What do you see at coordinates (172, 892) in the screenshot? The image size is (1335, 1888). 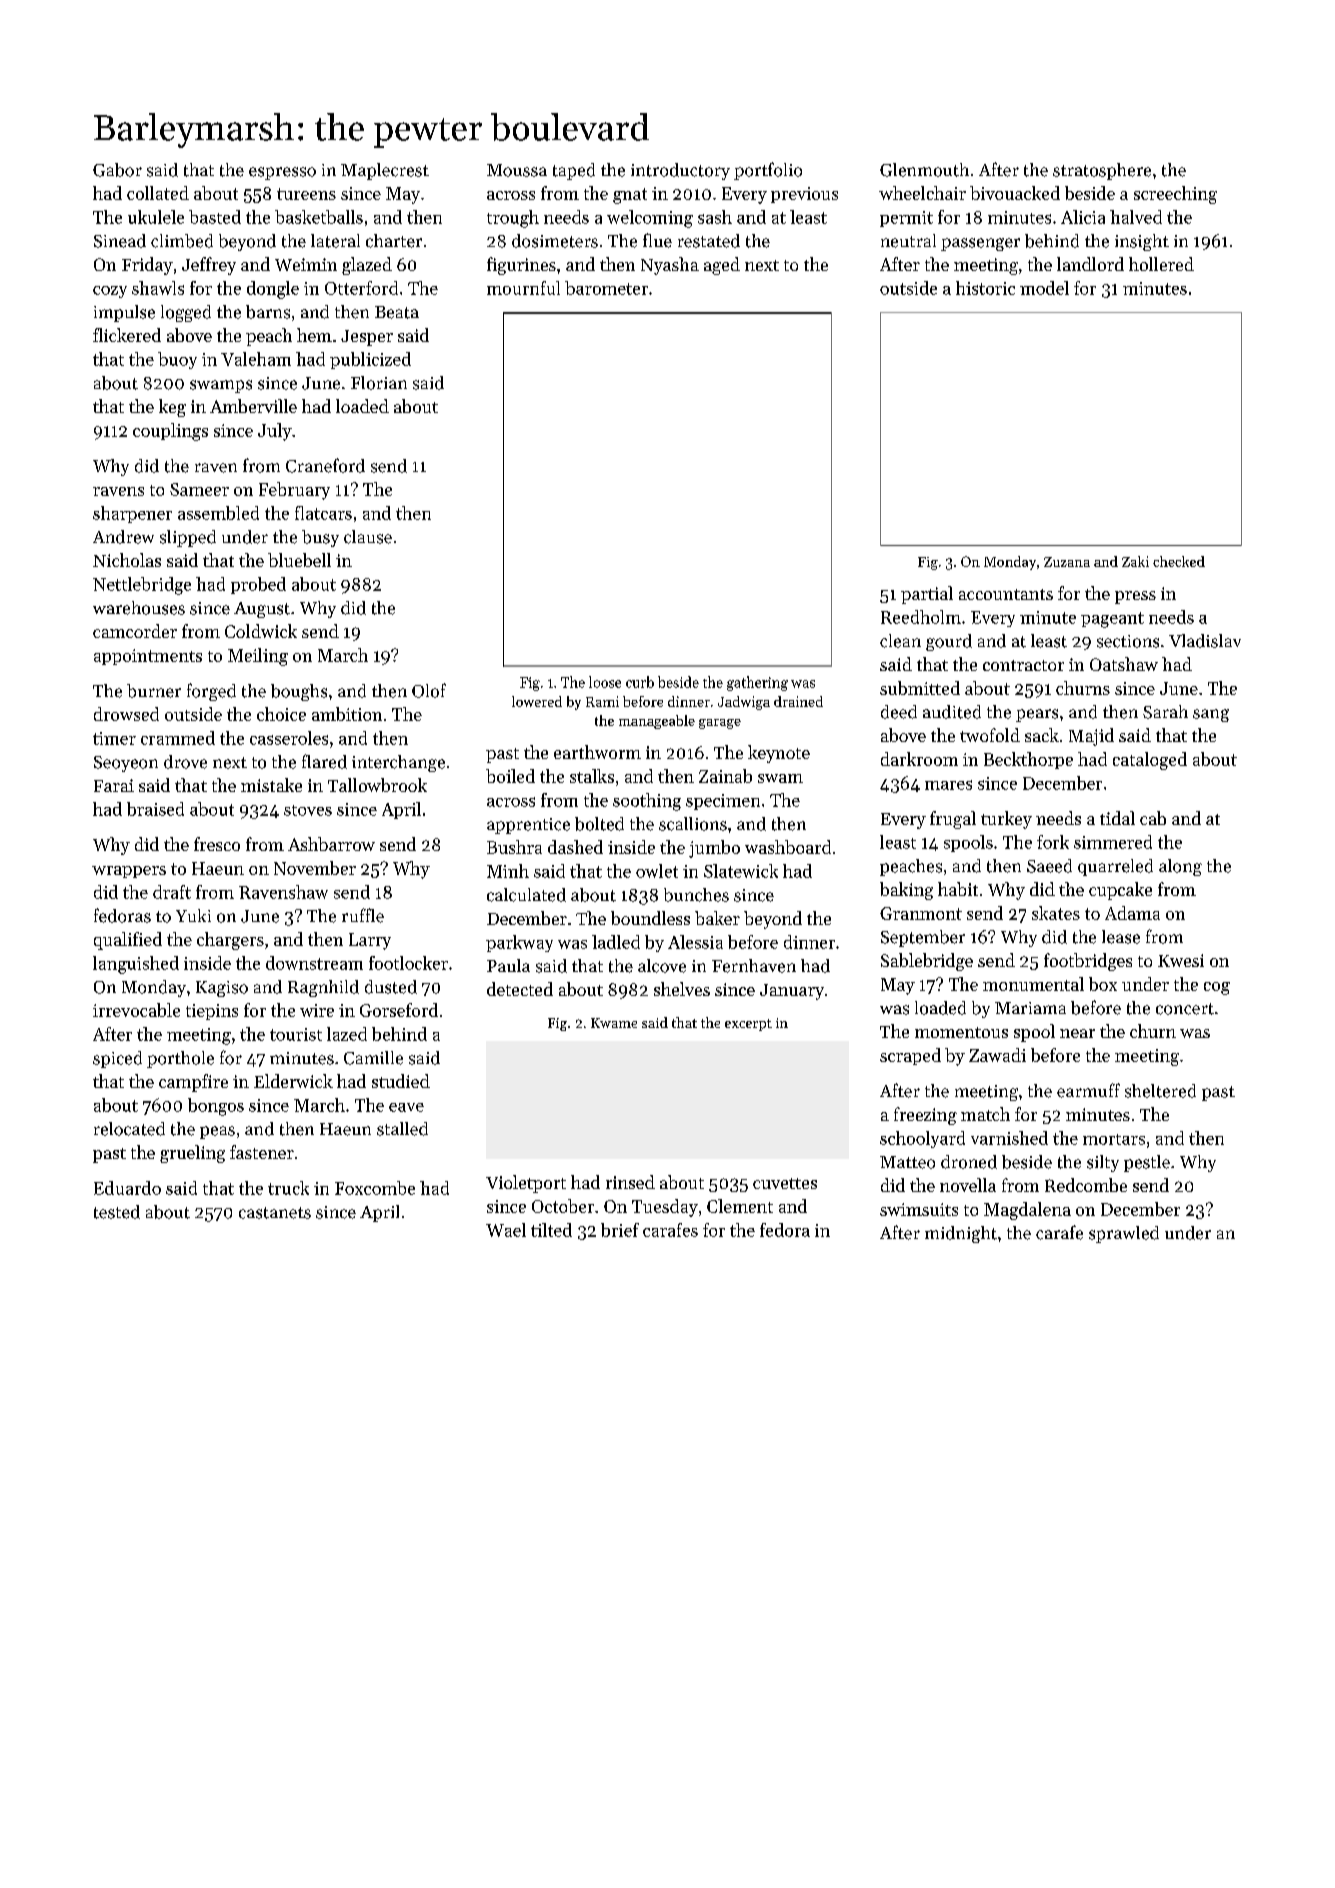 I see `draft` at bounding box center [172, 892].
